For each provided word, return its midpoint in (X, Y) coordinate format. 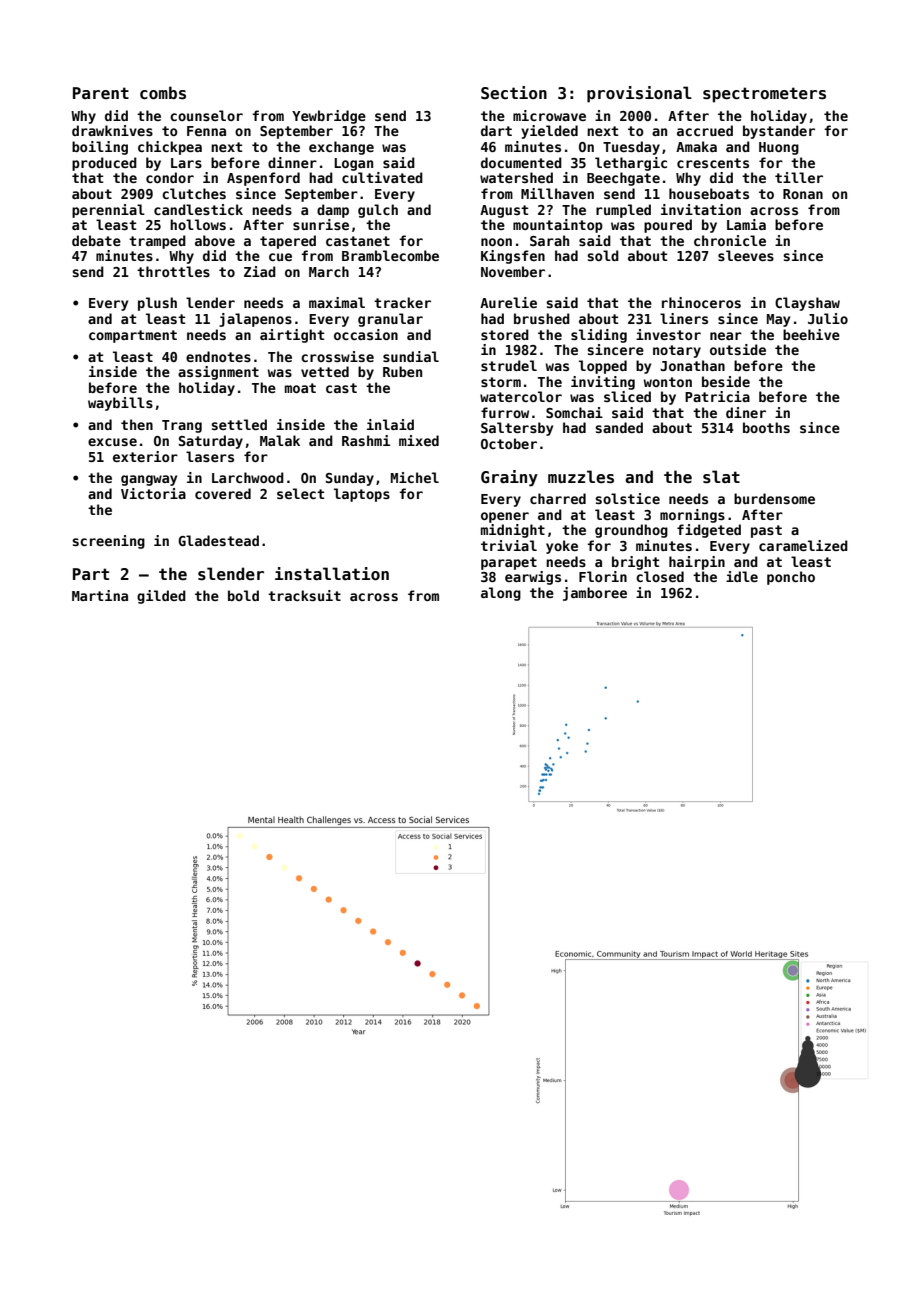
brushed (542, 318)
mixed (419, 440)
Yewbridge (329, 117)
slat (721, 477)
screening (108, 542)
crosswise (337, 356)
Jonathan (692, 365)
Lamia (746, 224)
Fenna (206, 131)
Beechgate (623, 179)
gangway (149, 480)
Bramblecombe (390, 255)
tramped (157, 242)
